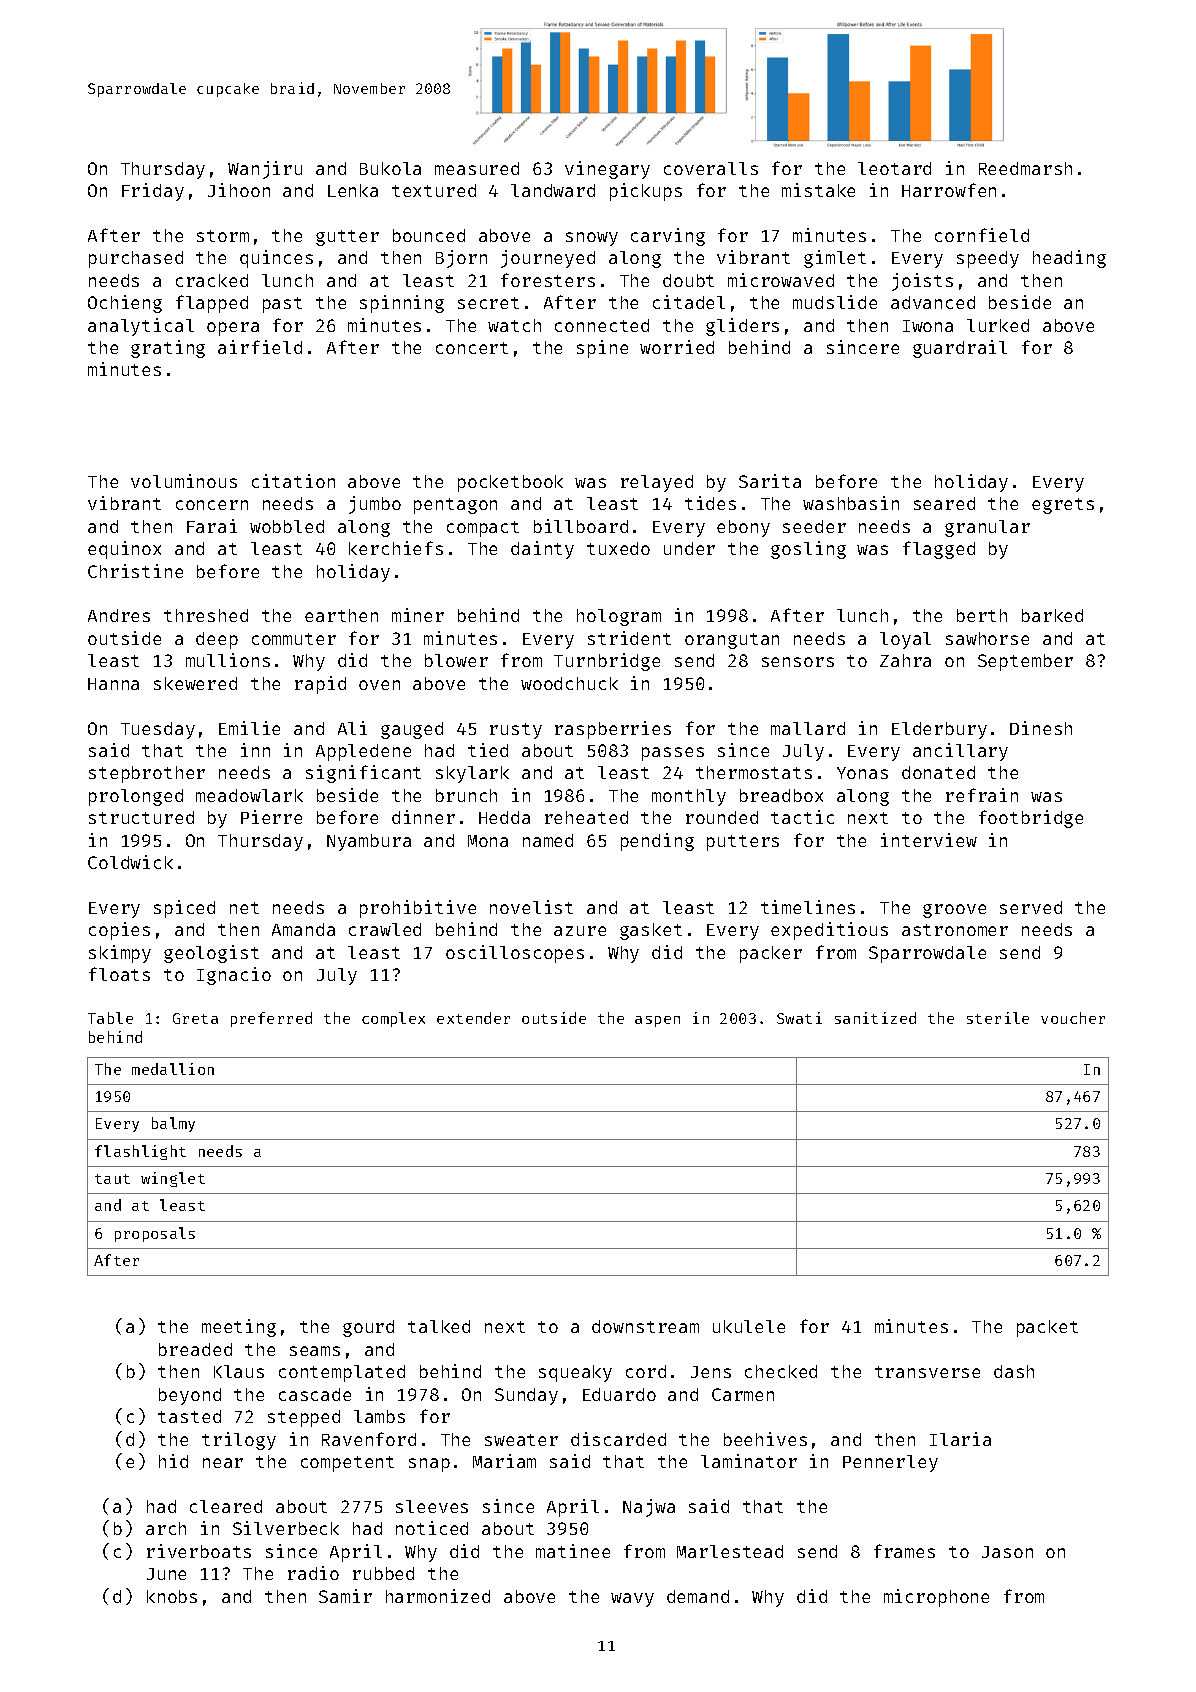 Image resolution: width=1196 pixels, height=1692 pixels. Describe the element at coordinates (542, 550) in the screenshot. I see `dainty` at that location.
